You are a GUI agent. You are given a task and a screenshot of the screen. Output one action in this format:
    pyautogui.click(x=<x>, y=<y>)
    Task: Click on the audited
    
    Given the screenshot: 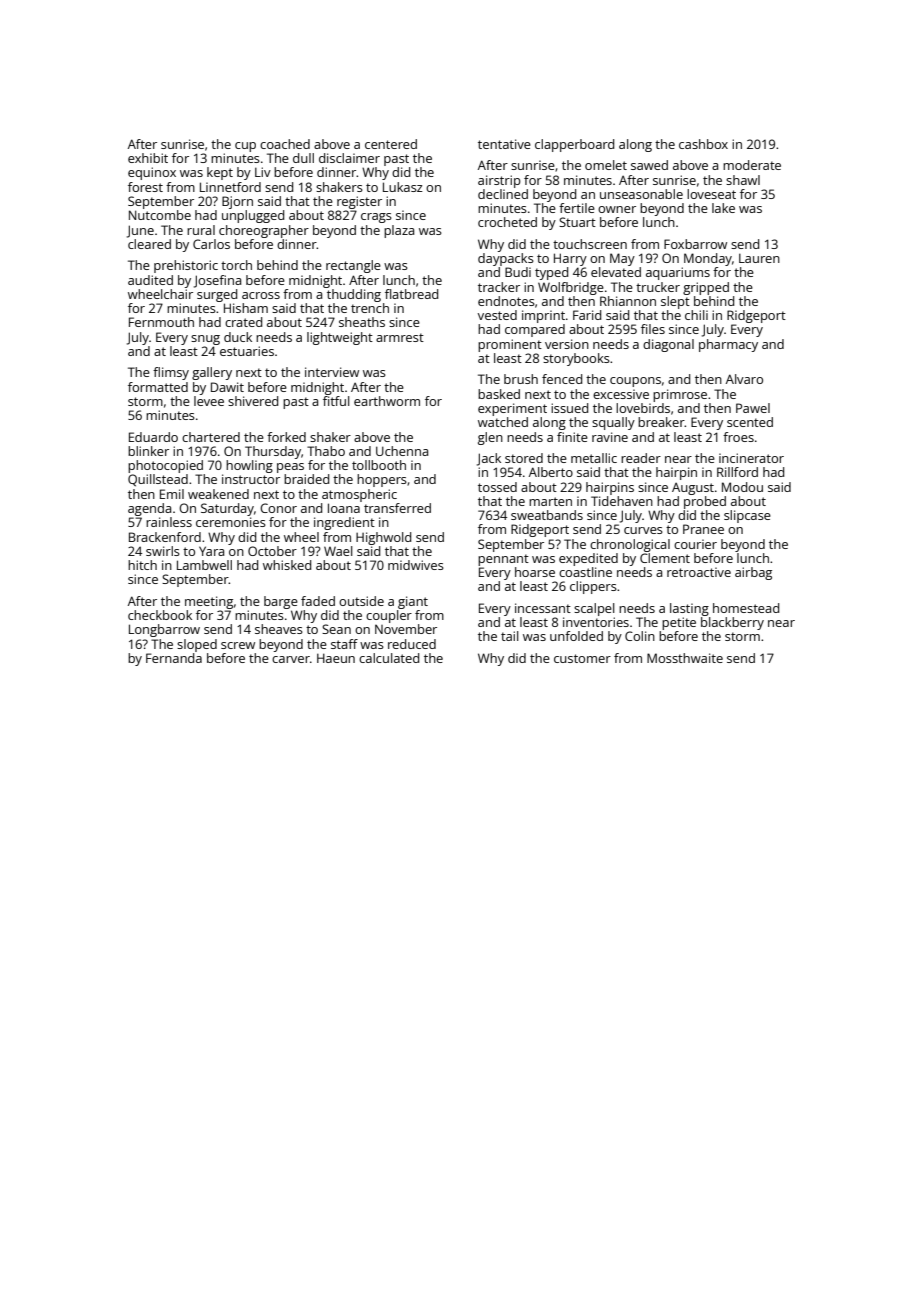 What is the action you would take?
    pyautogui.click(x=150, y=280)
